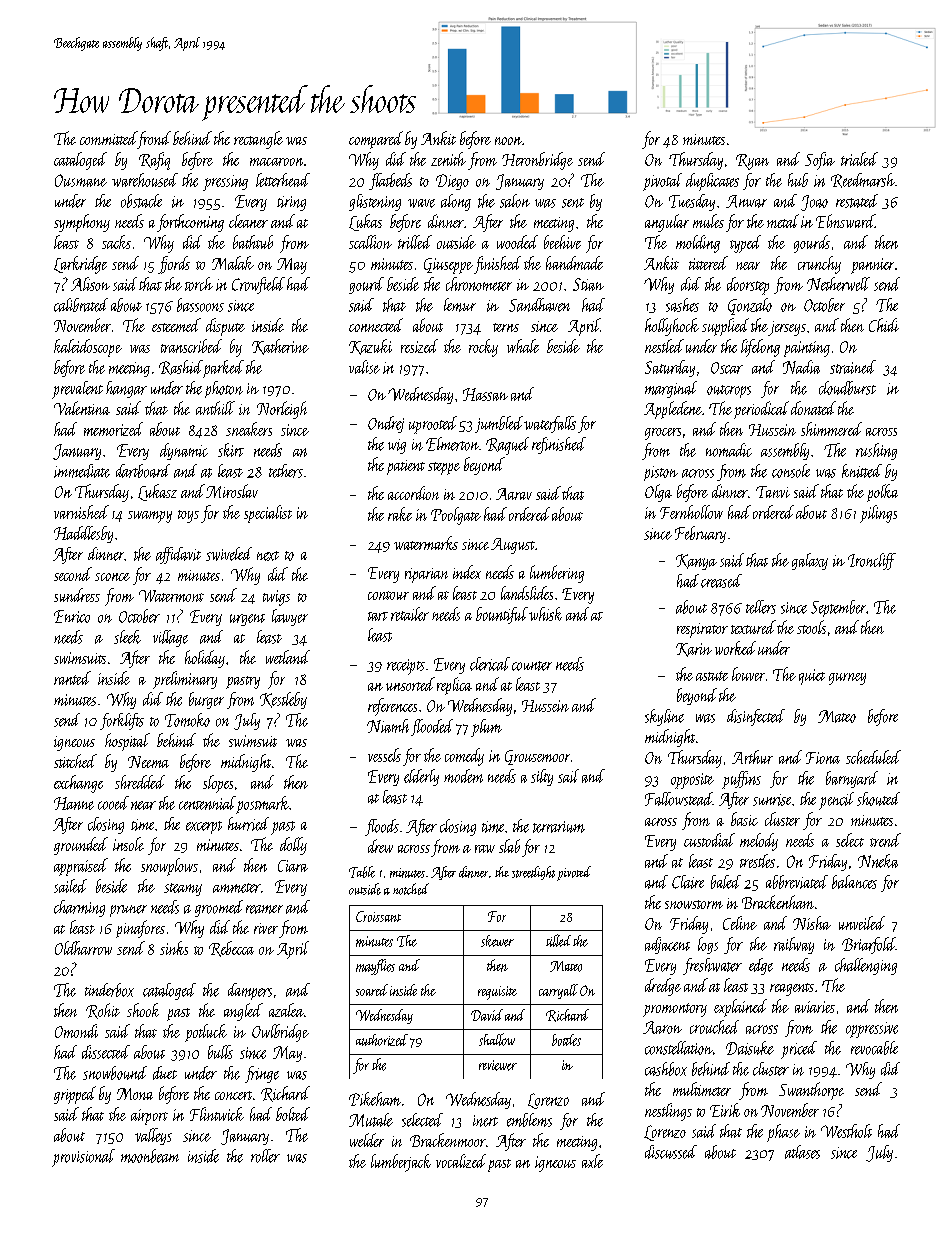  What do you see at coordinates (82, 471) in the document?
I see `immediate` at bounding box center [82, 471].
